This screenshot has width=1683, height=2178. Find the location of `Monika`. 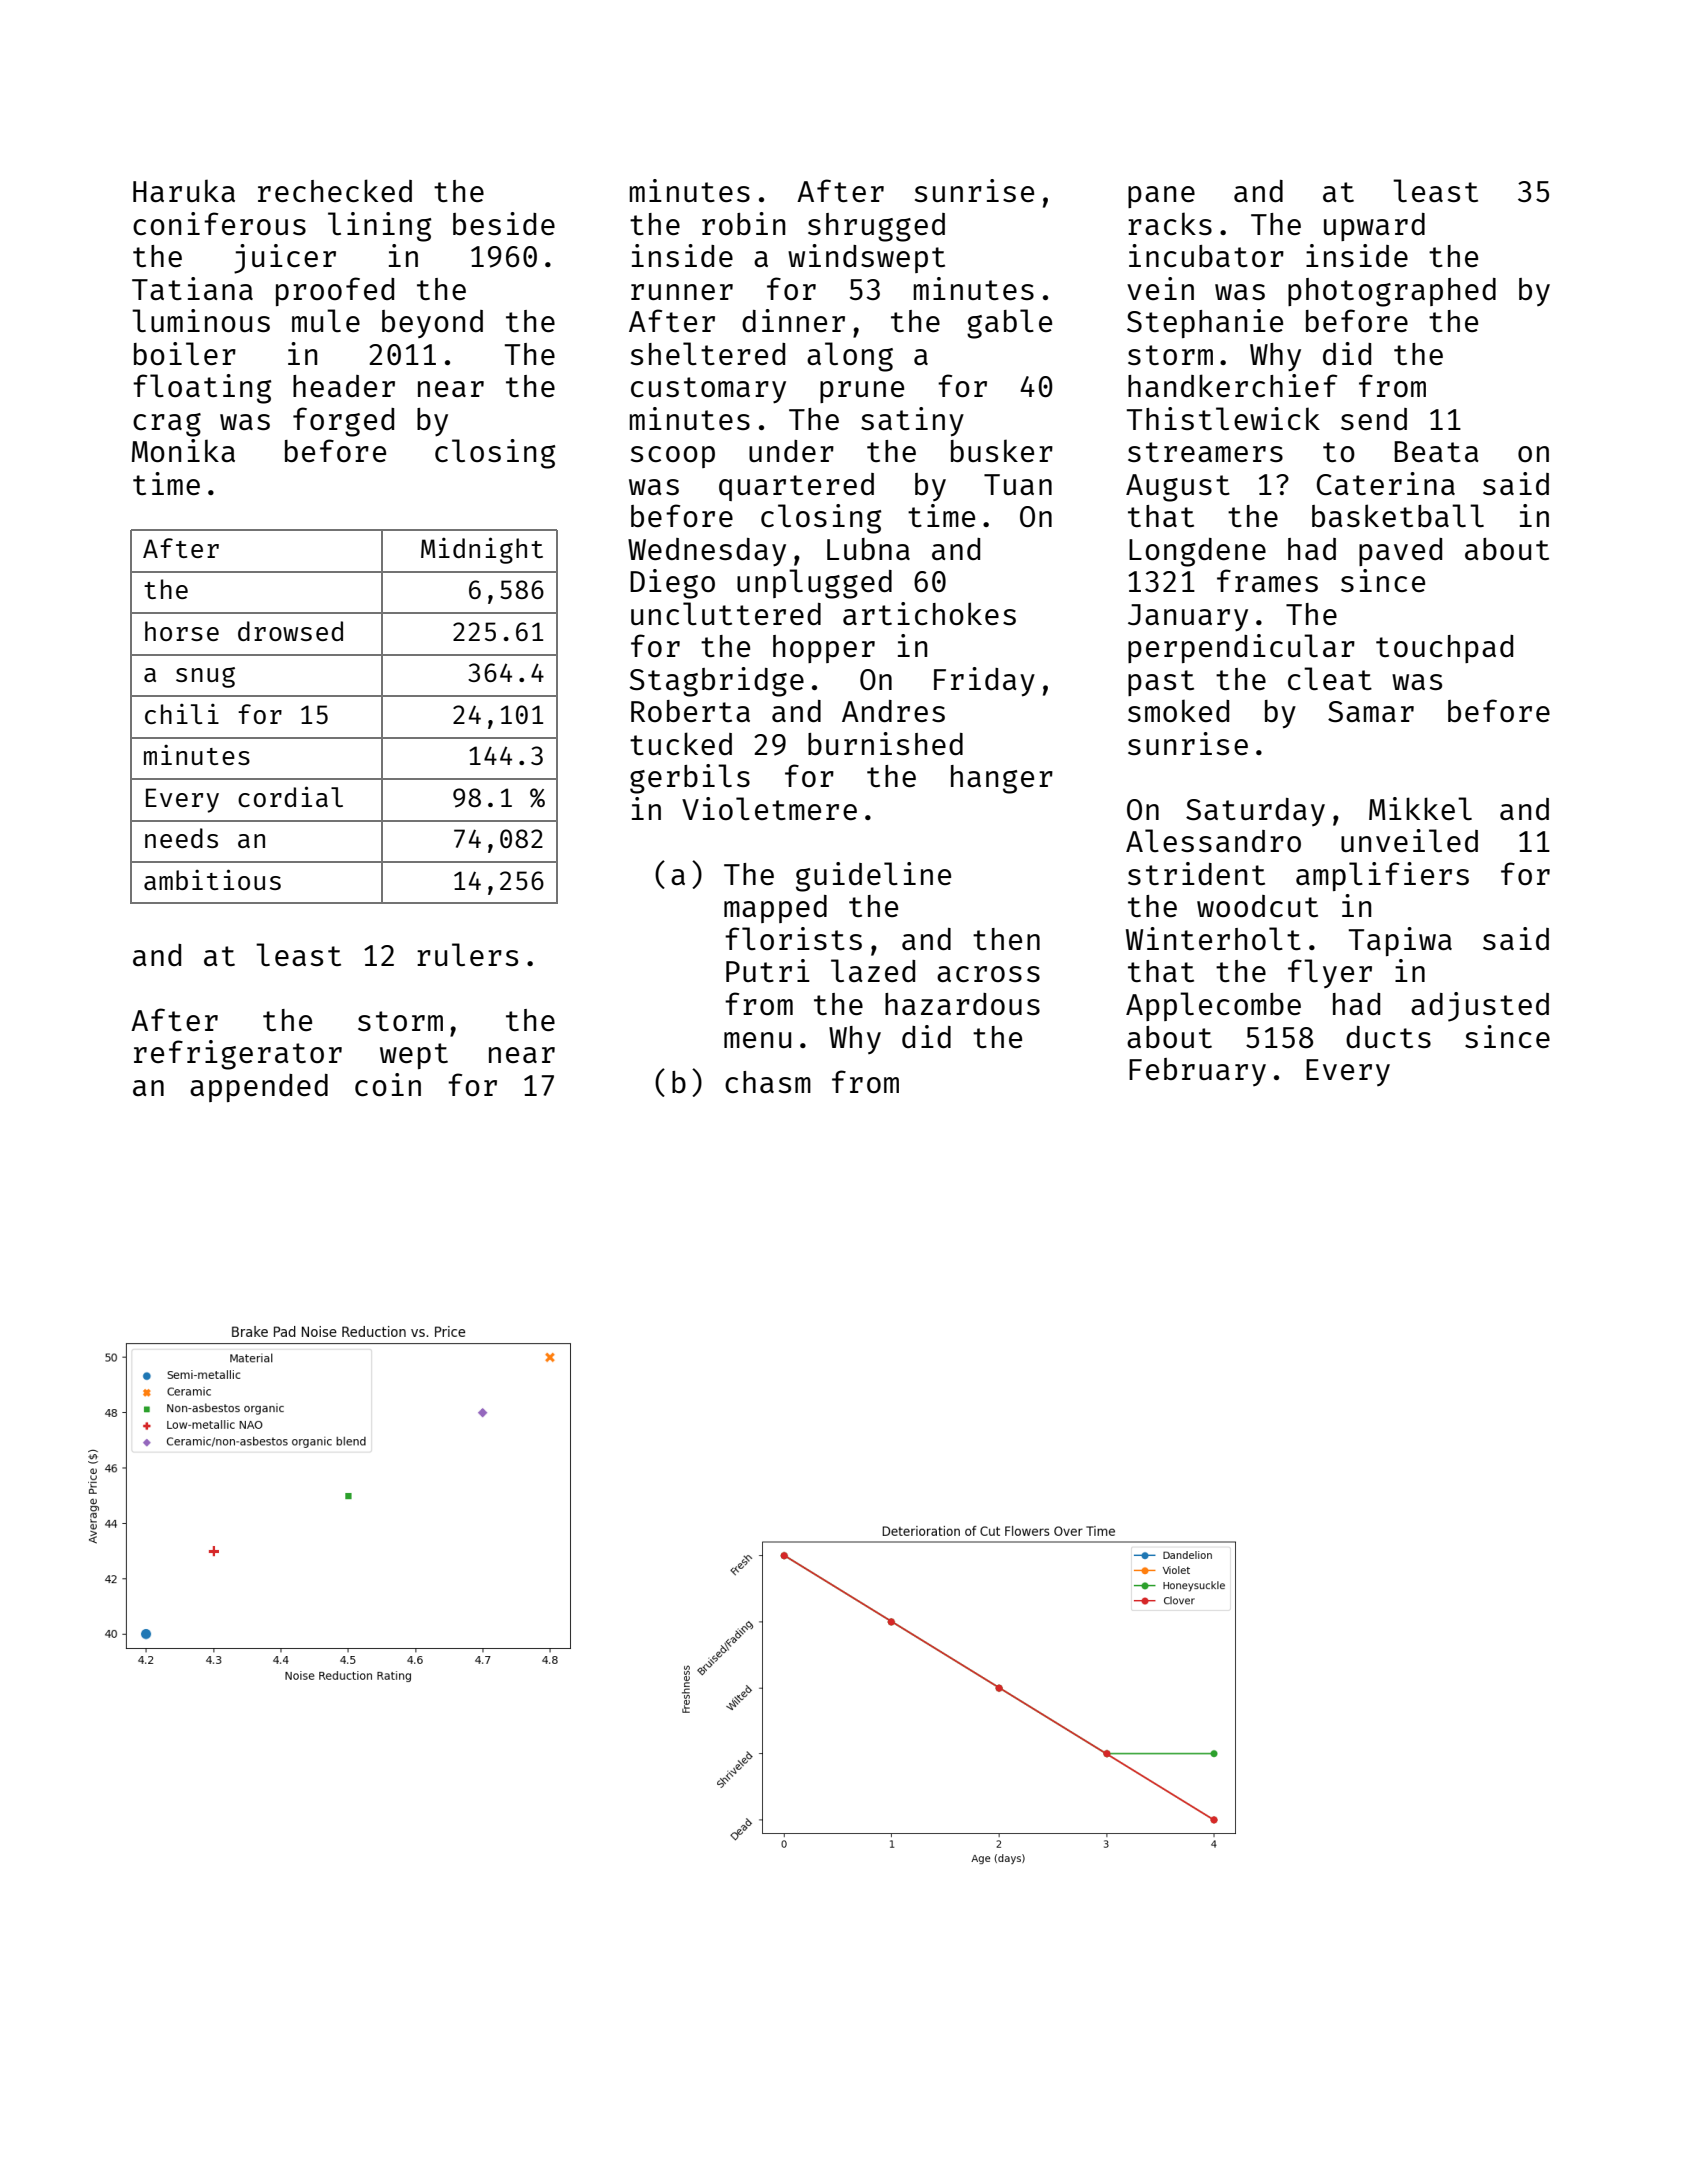

Monika is located at coordinates (183, 451).
